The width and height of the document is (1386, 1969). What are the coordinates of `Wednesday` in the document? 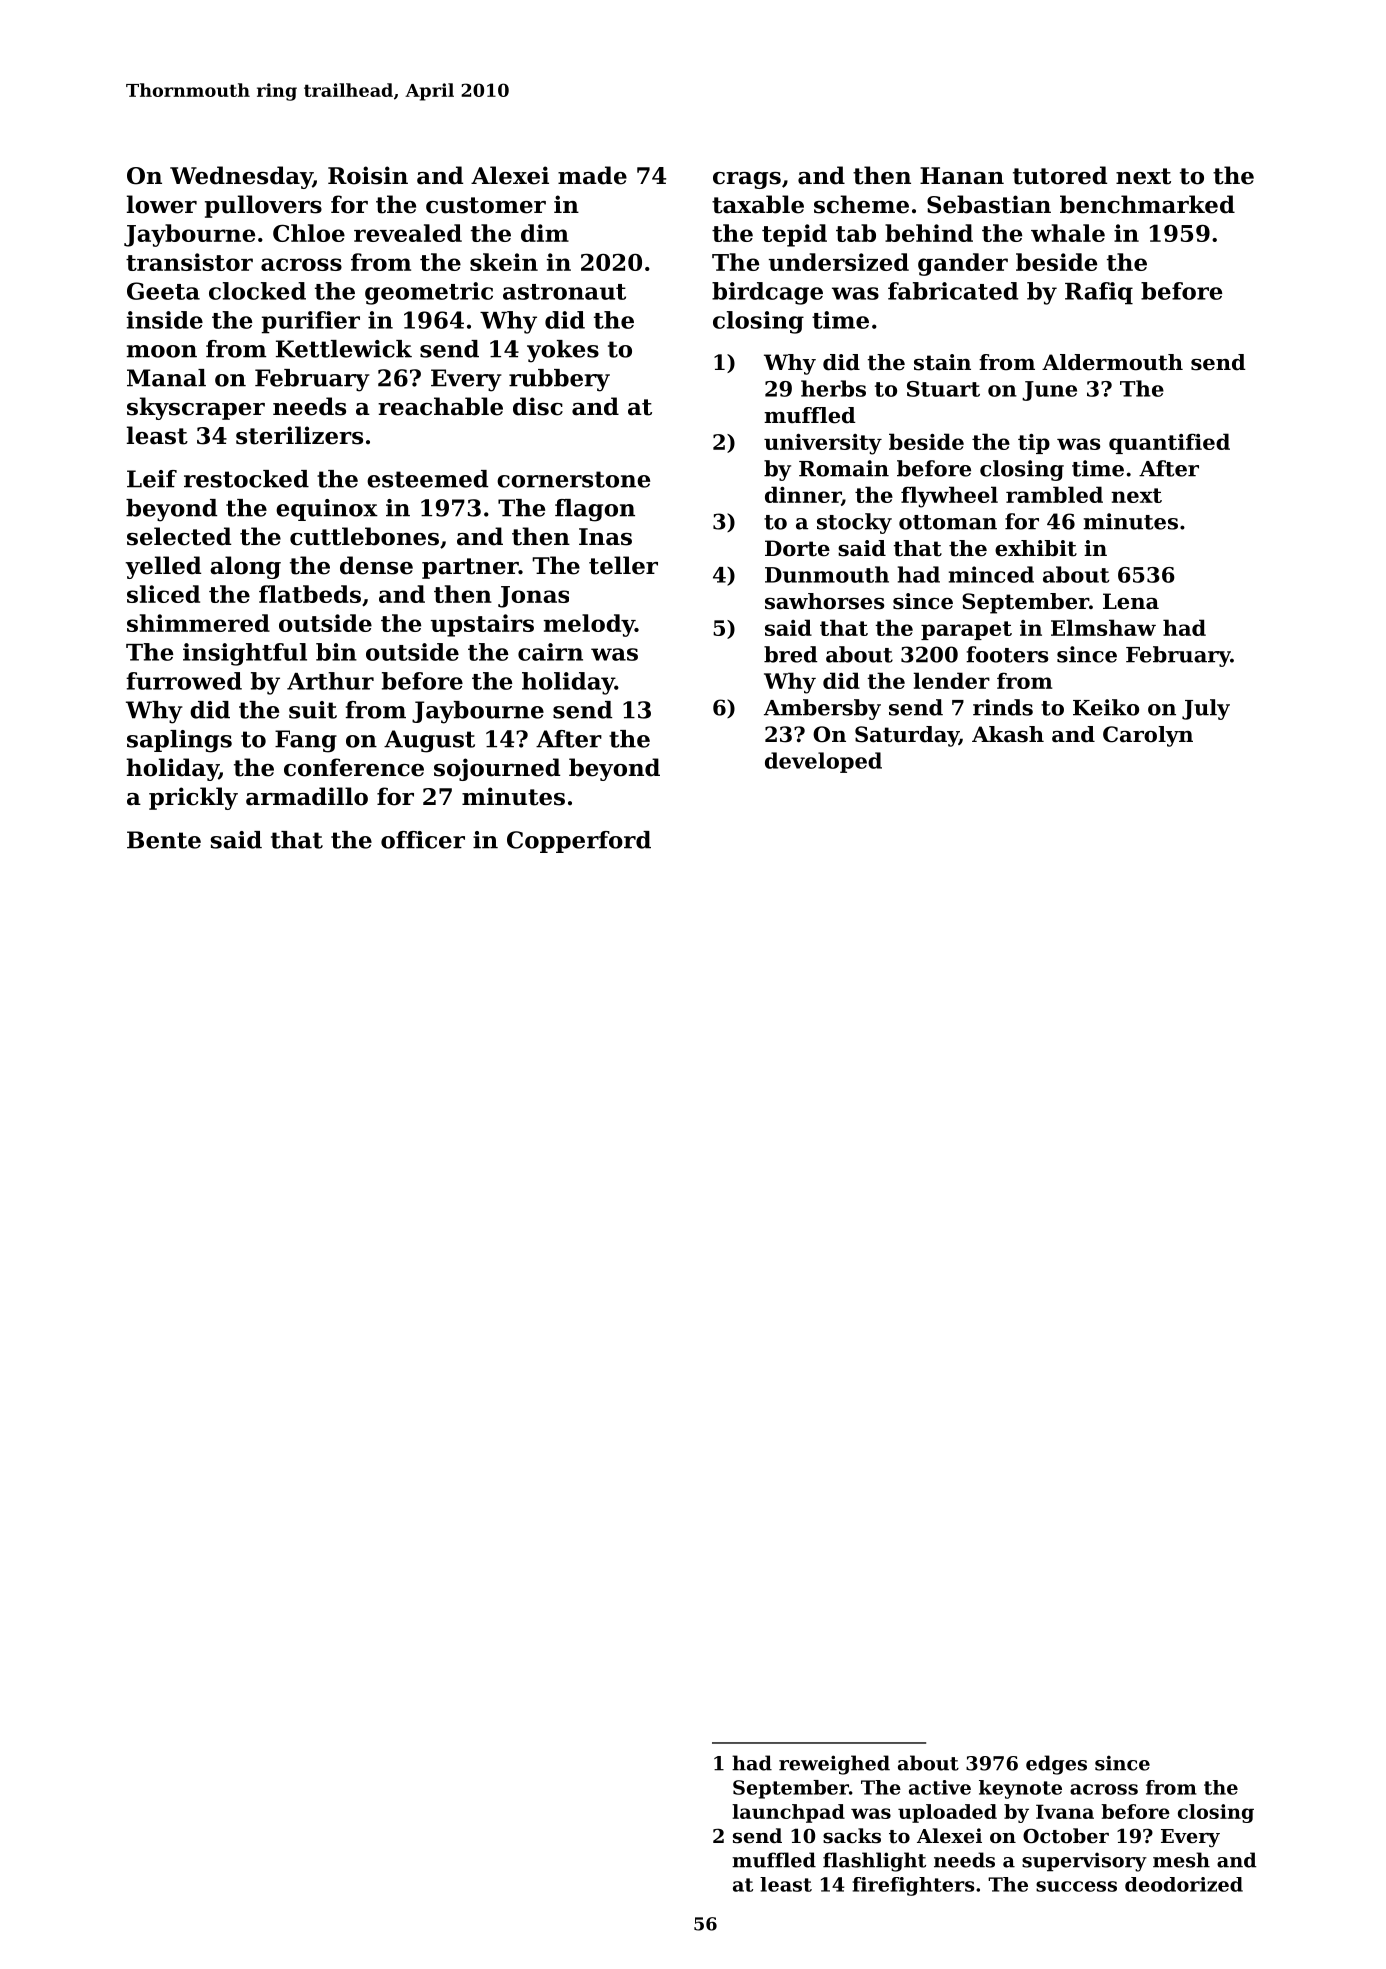 It's located at (241, 177).
